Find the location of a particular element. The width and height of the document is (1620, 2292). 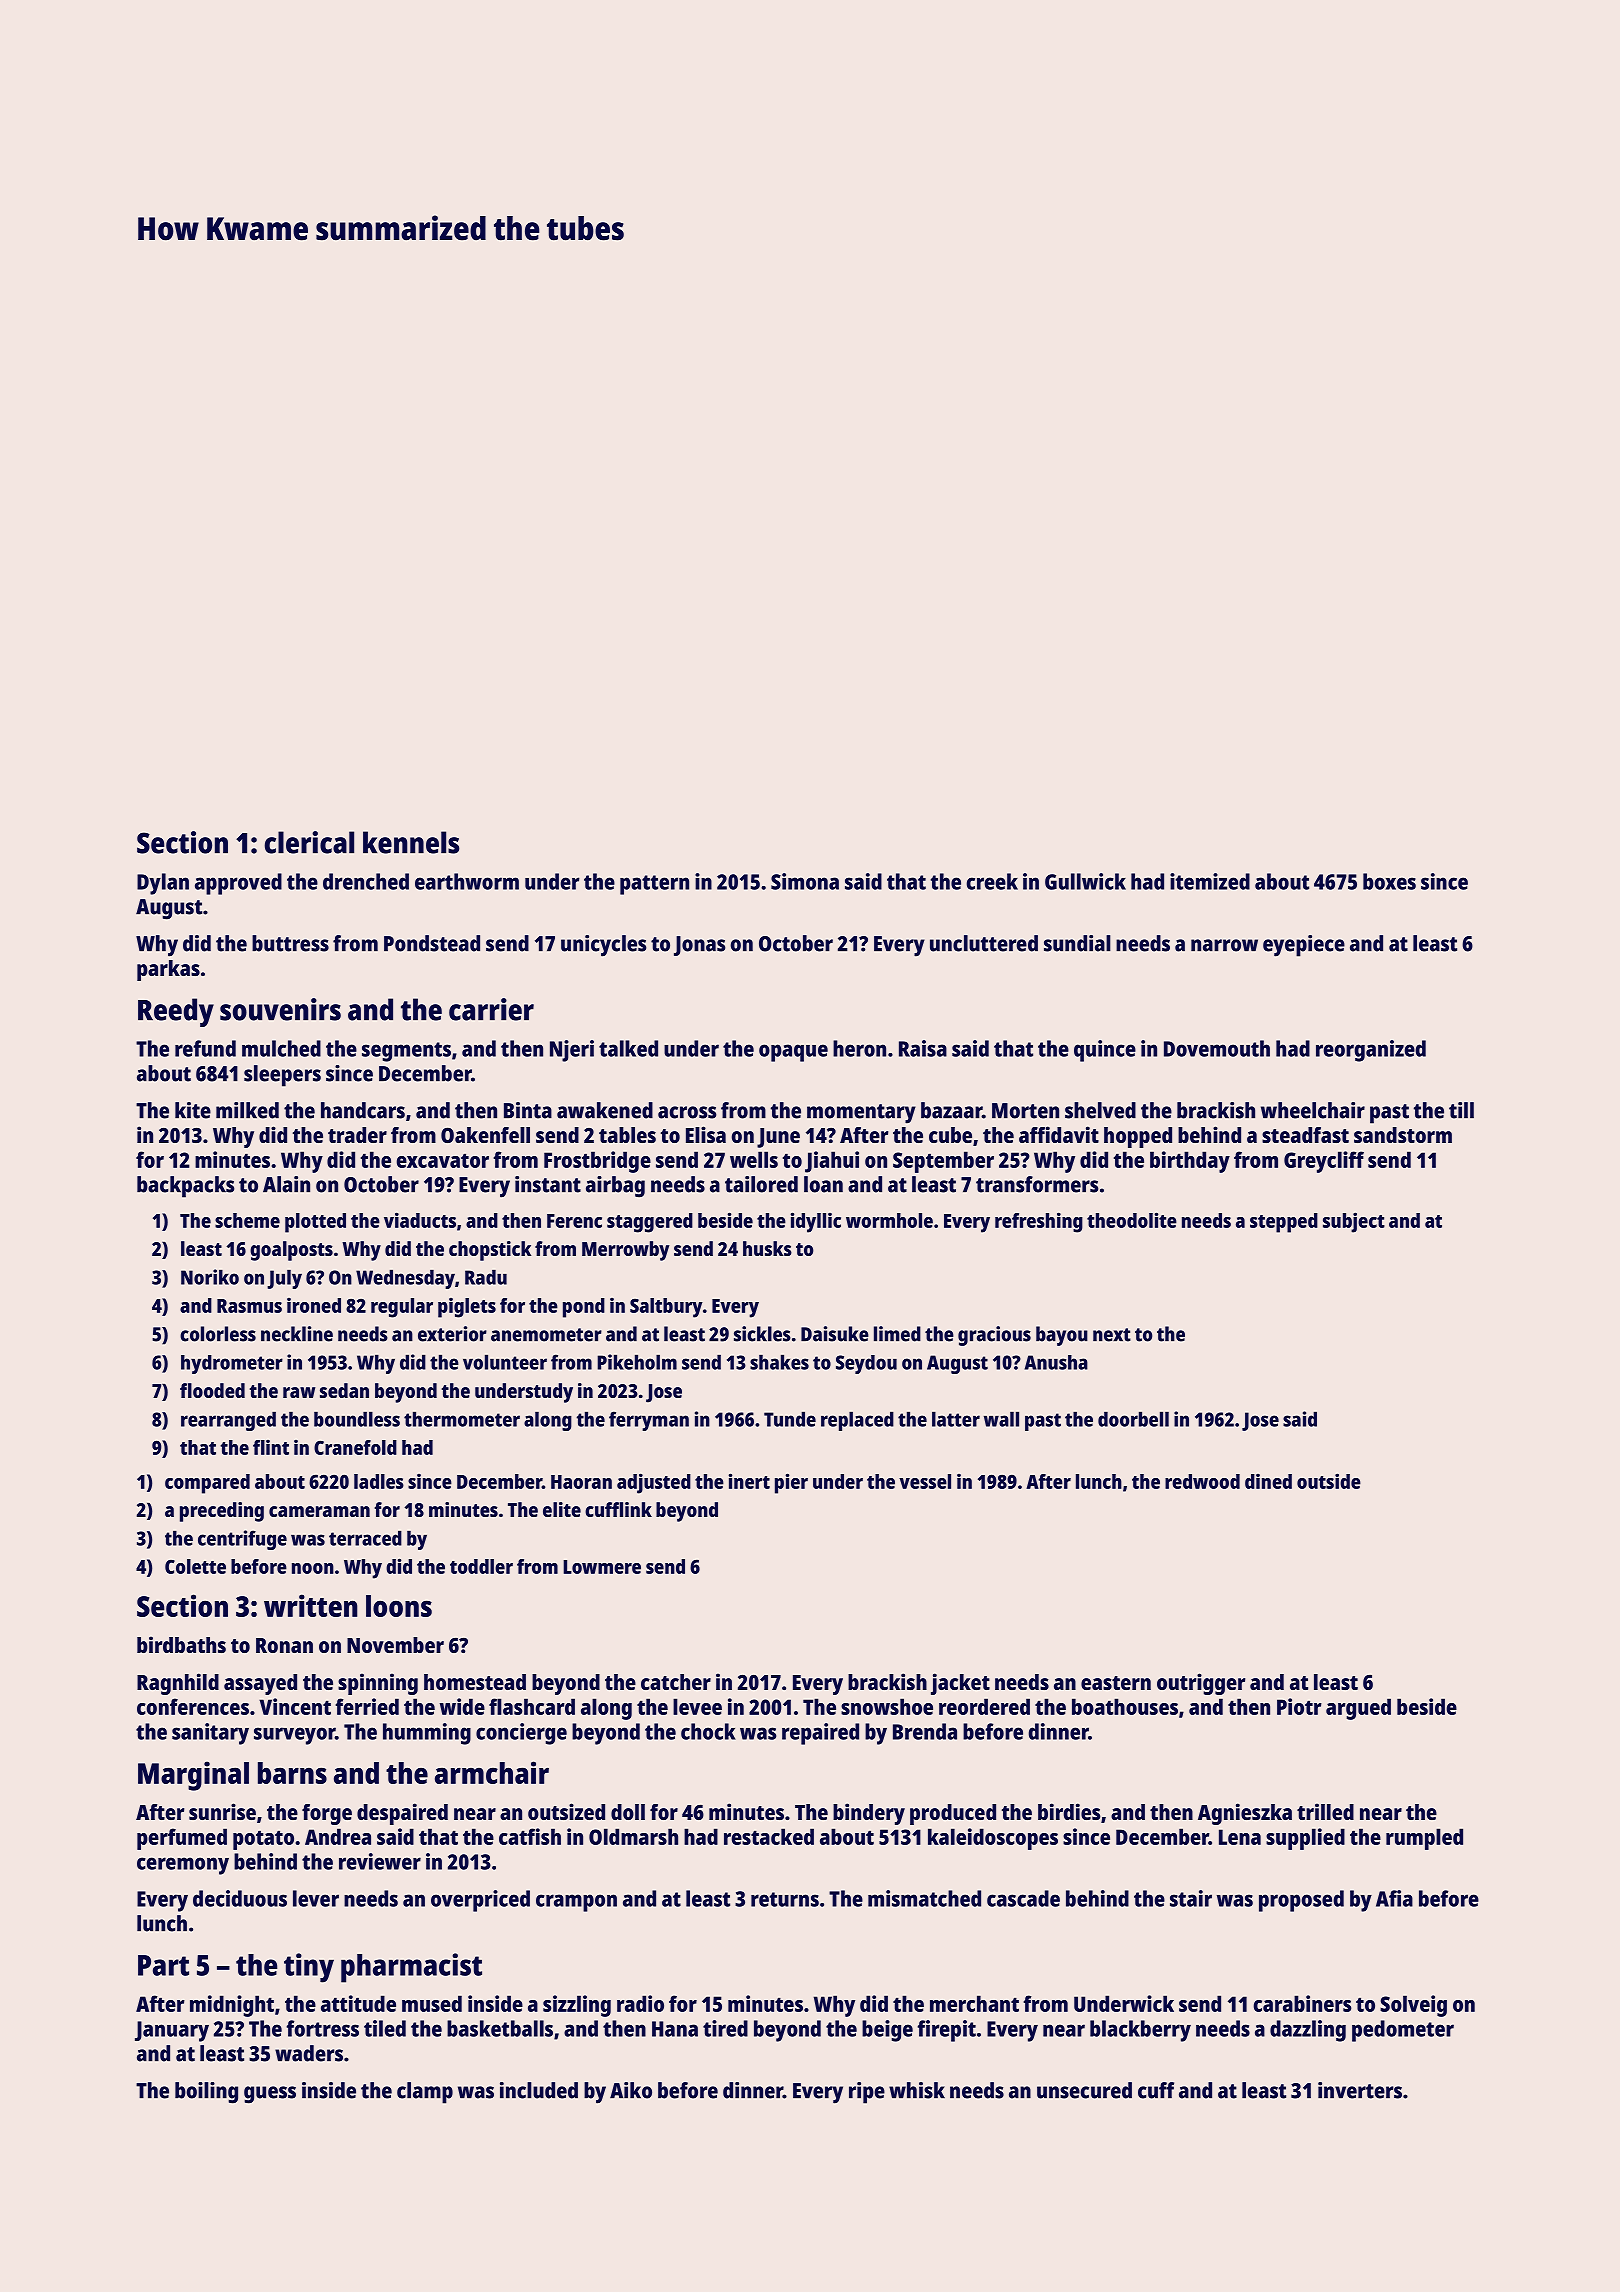

argued is located at coordinates (1358, 1709).
